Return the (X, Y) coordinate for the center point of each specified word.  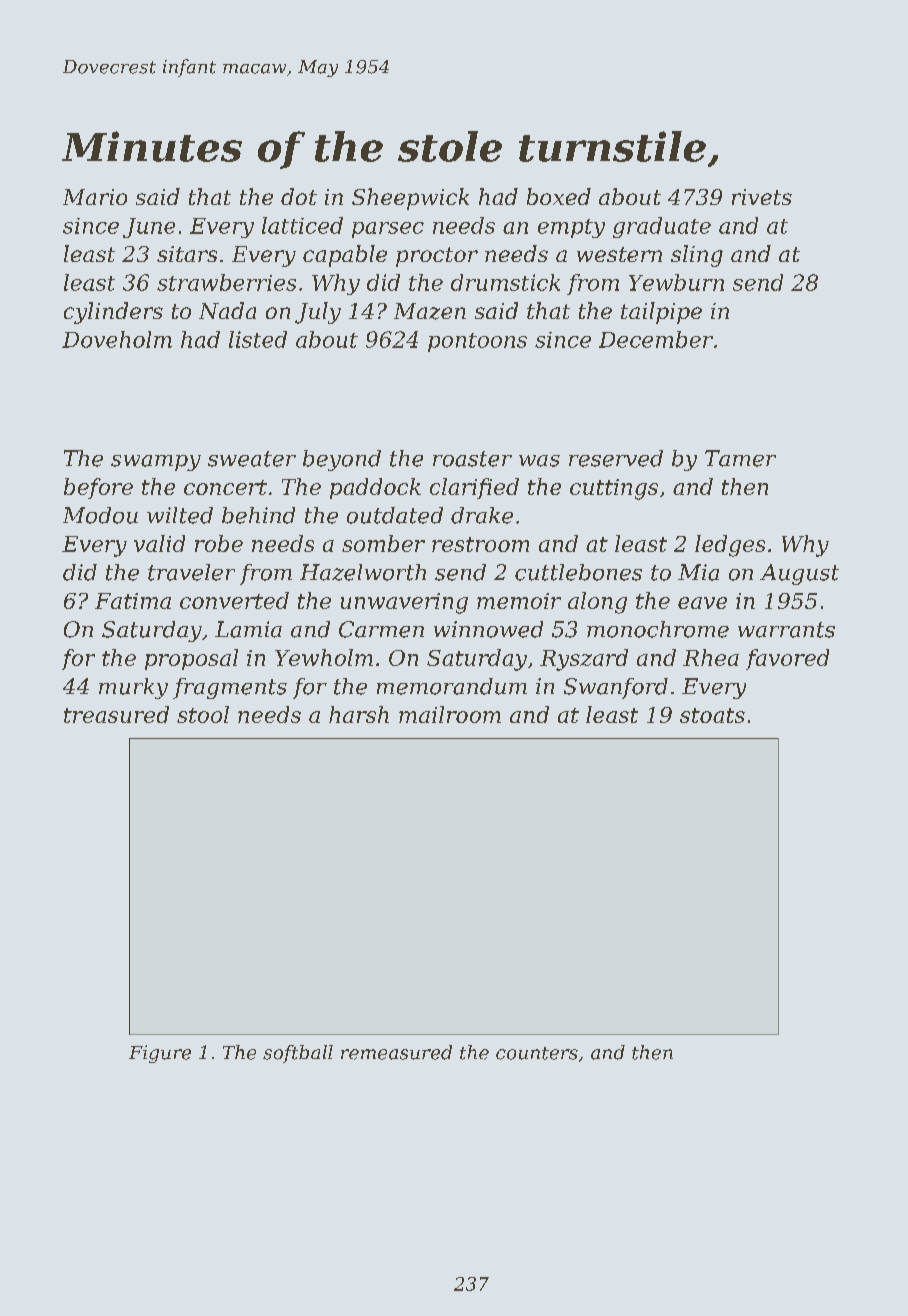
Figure (160, 1054)
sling (697, 256)
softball (298, 1054)
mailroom (450, 714)
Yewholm (324, 657)
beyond (342, 460)
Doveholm (117, 339)
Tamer (740, 458)
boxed (559, 196)
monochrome (658, 629)
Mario (95, 197)
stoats (712, 715)
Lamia (248, 629)
